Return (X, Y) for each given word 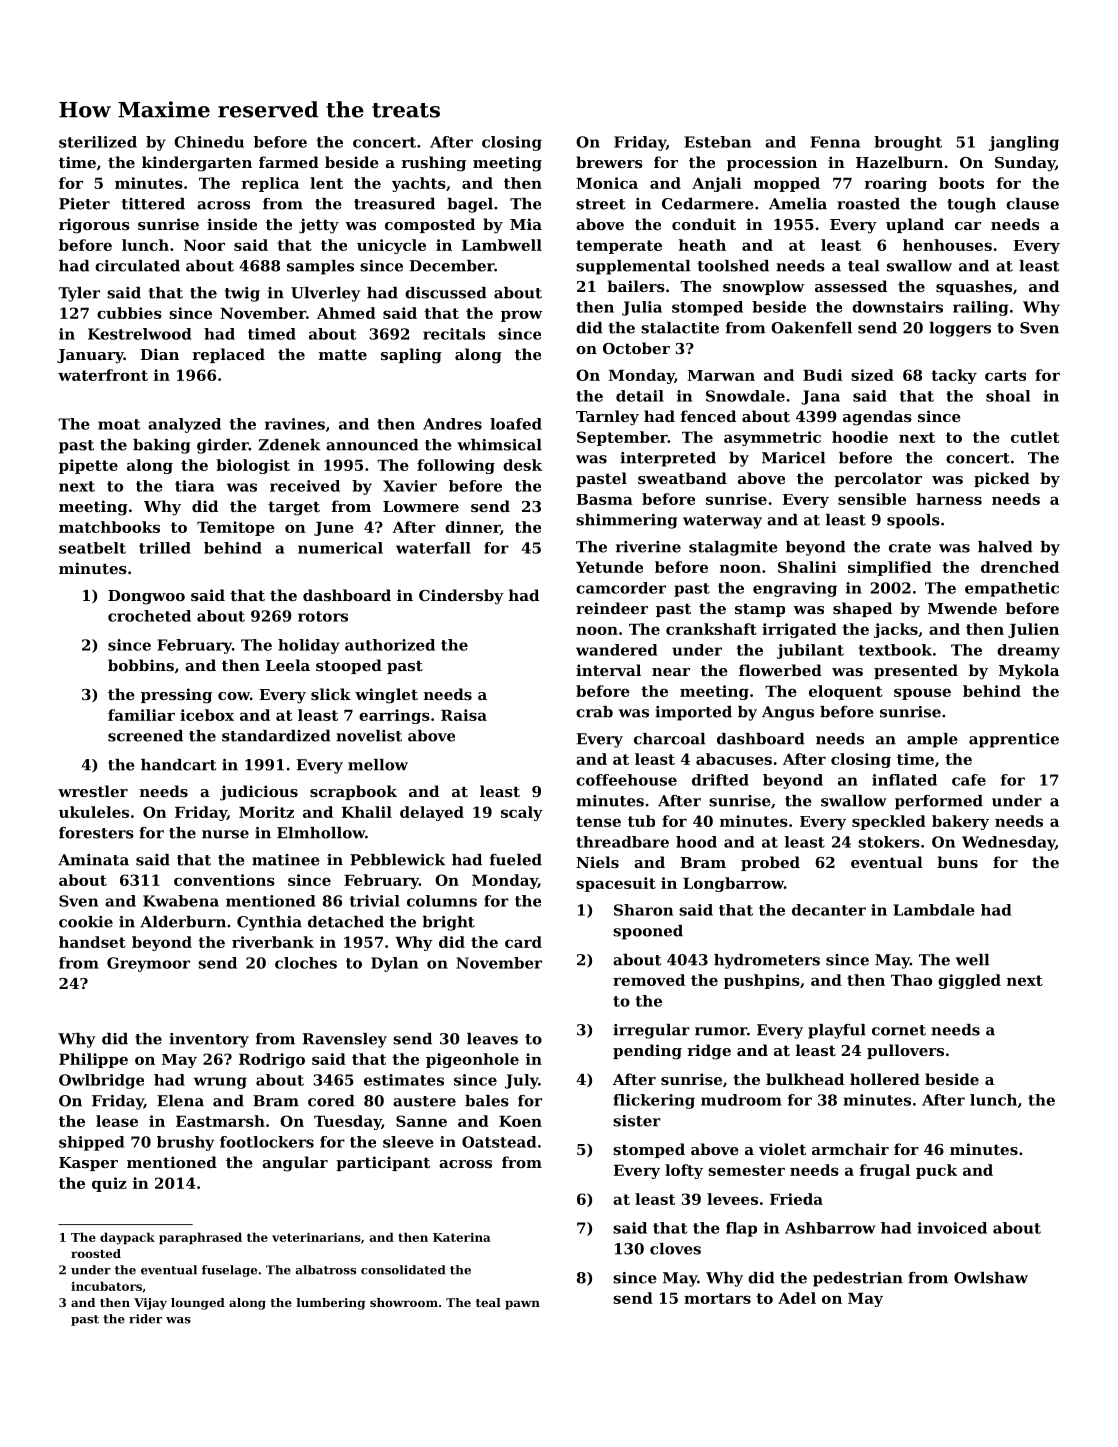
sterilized (98, 142)
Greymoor (148, 964)
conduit (704, 224)
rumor (721, 1031)
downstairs (897, 307)
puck (936, 1171)
